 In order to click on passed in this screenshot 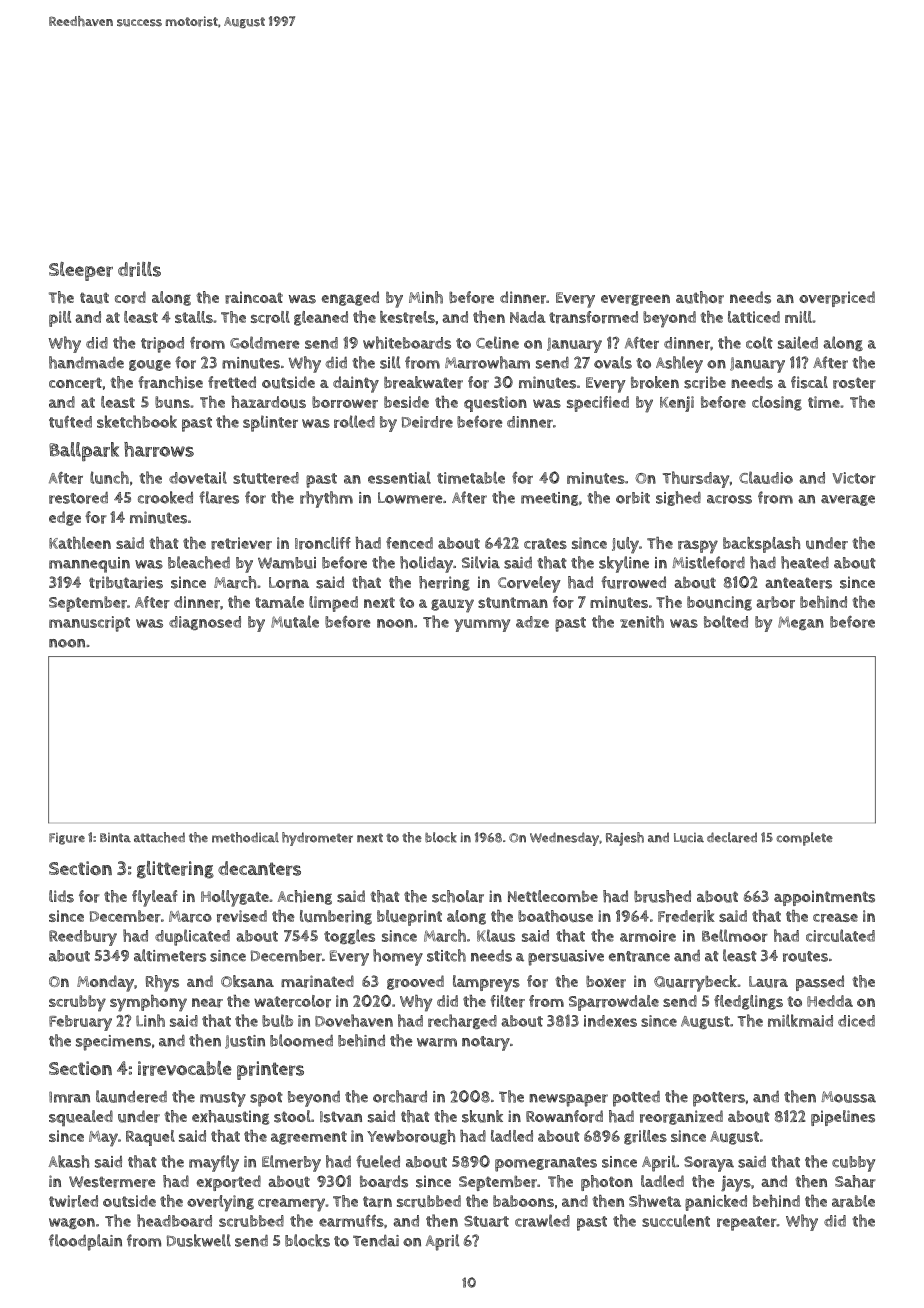, I will do `click(820, 983)`.
